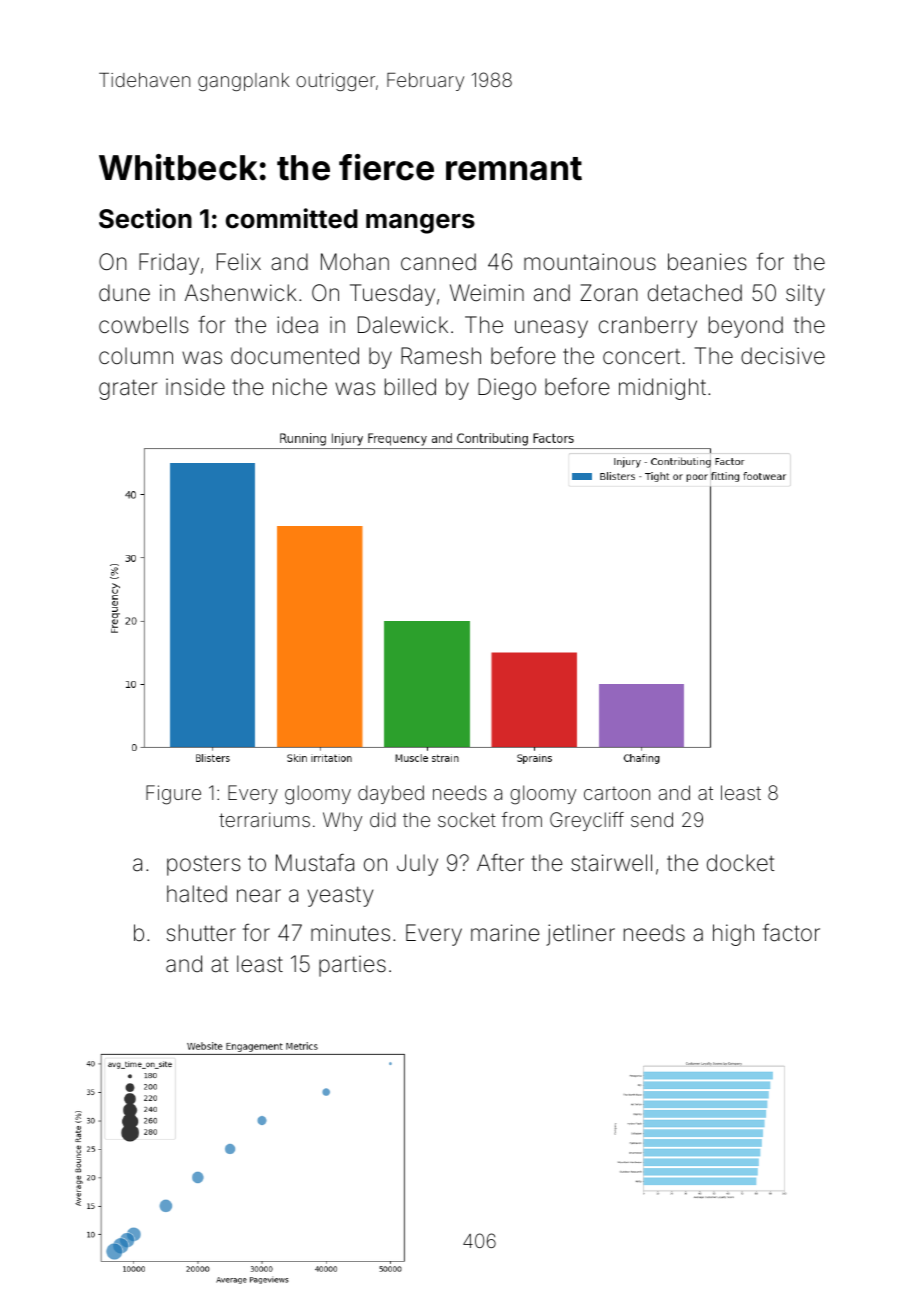  I want to click on terrariums, so click(264, 819).
